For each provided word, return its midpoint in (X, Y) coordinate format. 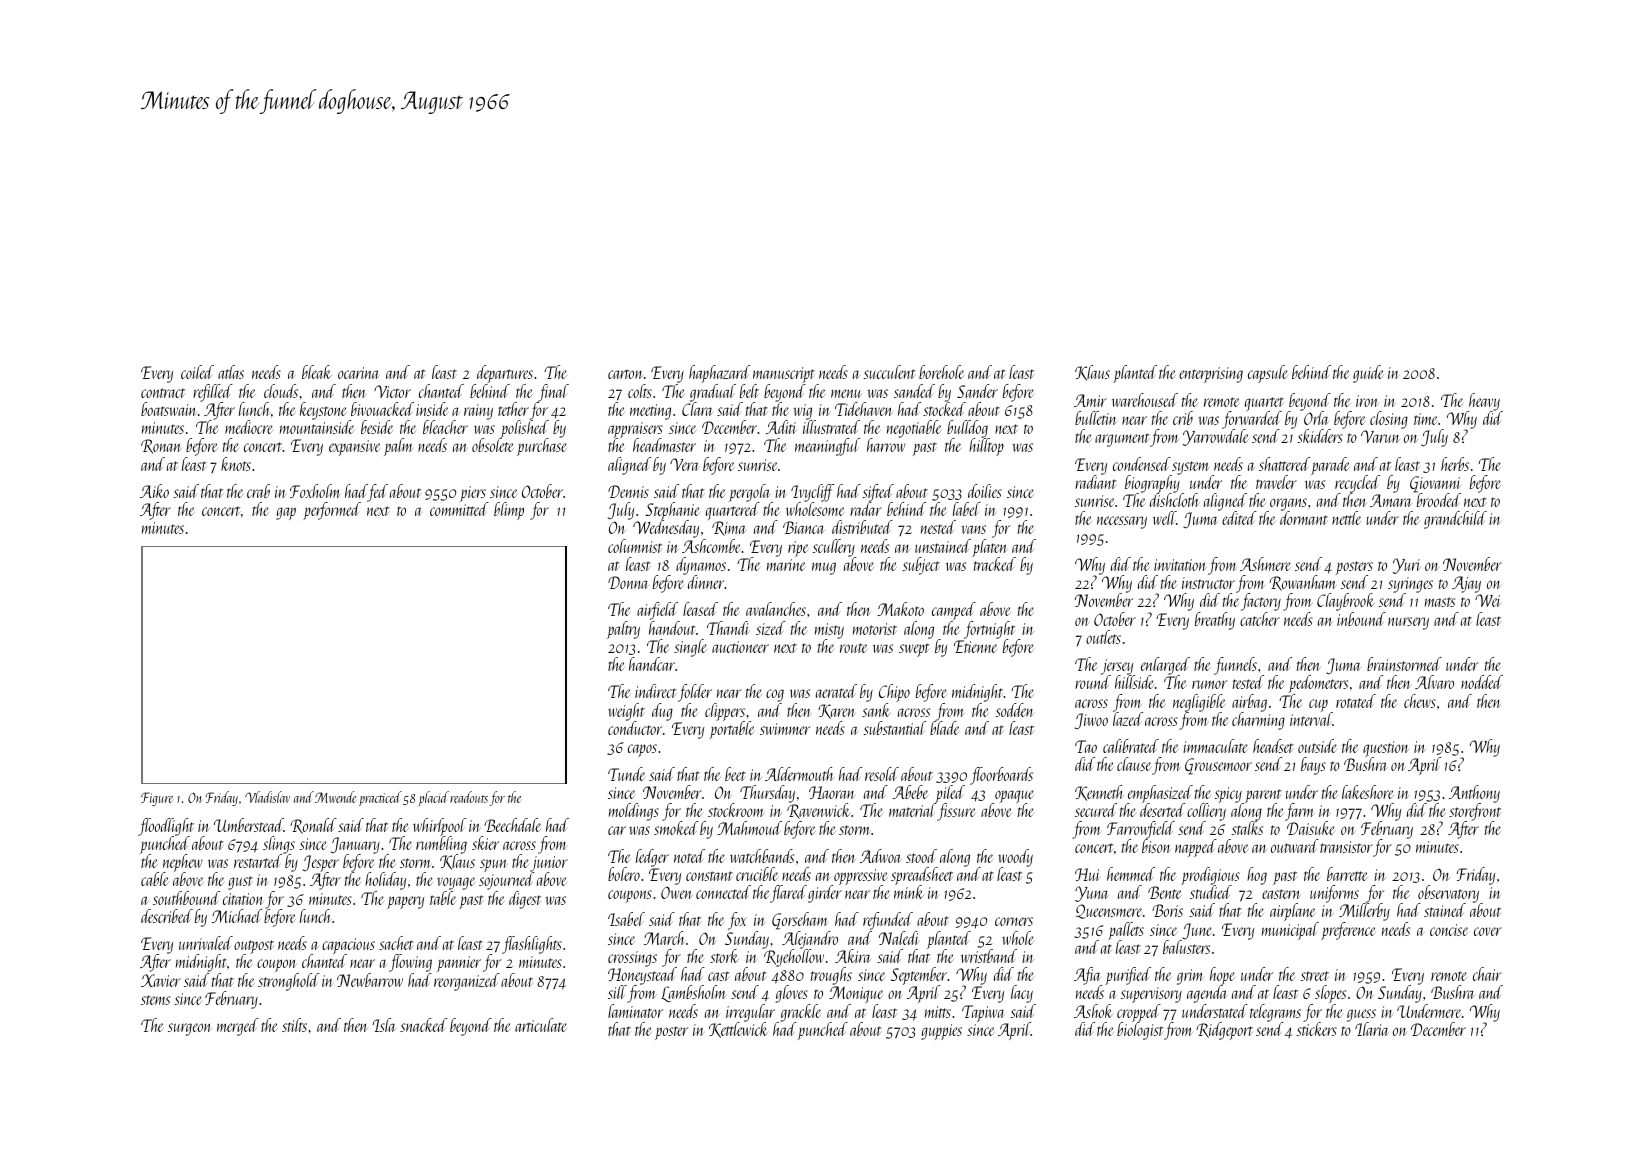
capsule (1268, 374)
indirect (656, 691)
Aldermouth (799, 774)
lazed (1128, 719)
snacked (423, 1025)
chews (1420, 701)
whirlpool (439, 827)
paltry (623, 630)
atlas (231, 372)
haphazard (720, 374)
